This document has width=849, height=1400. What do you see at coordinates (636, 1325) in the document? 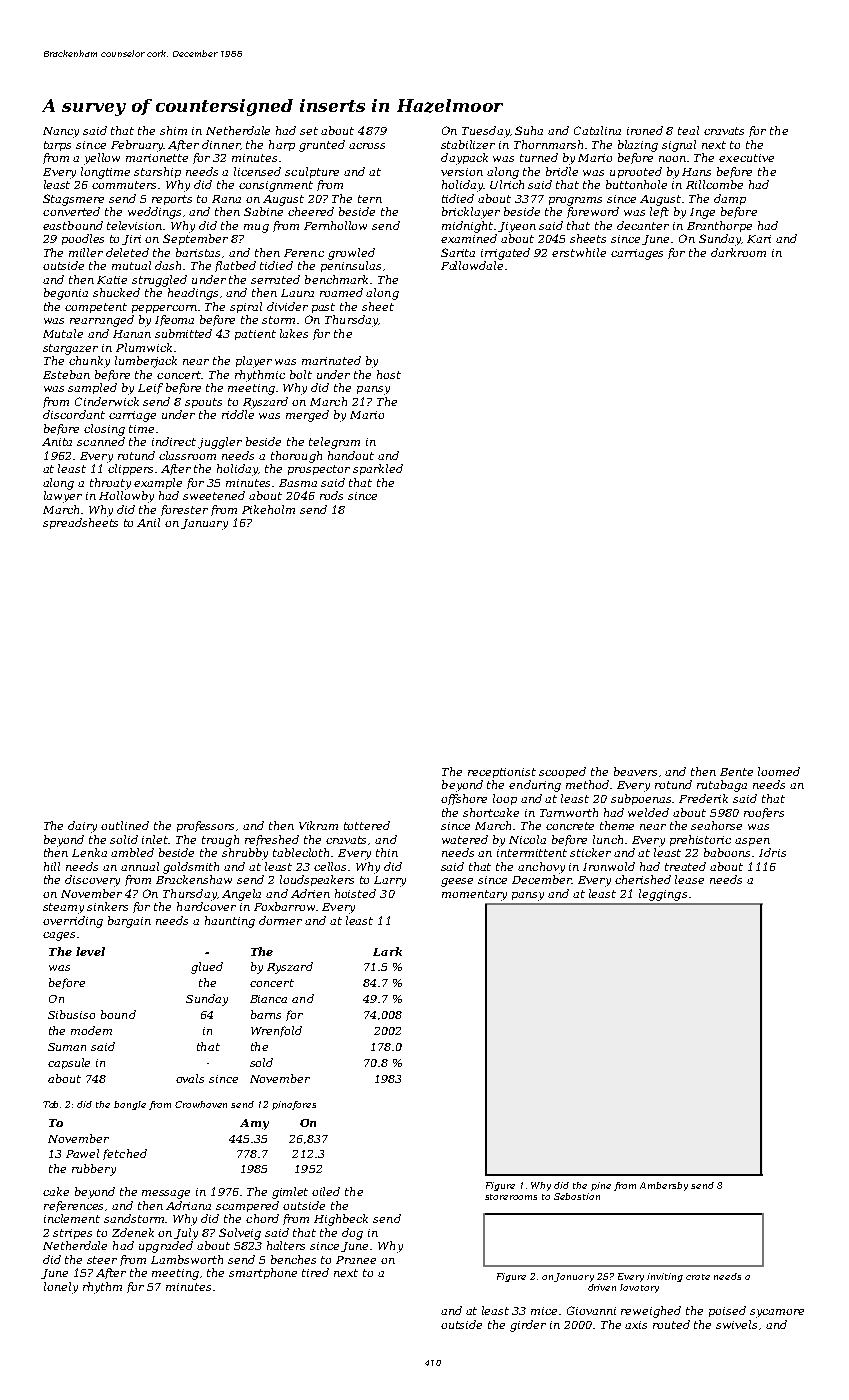
I see `axis` at bounding box center [636, 1325].
